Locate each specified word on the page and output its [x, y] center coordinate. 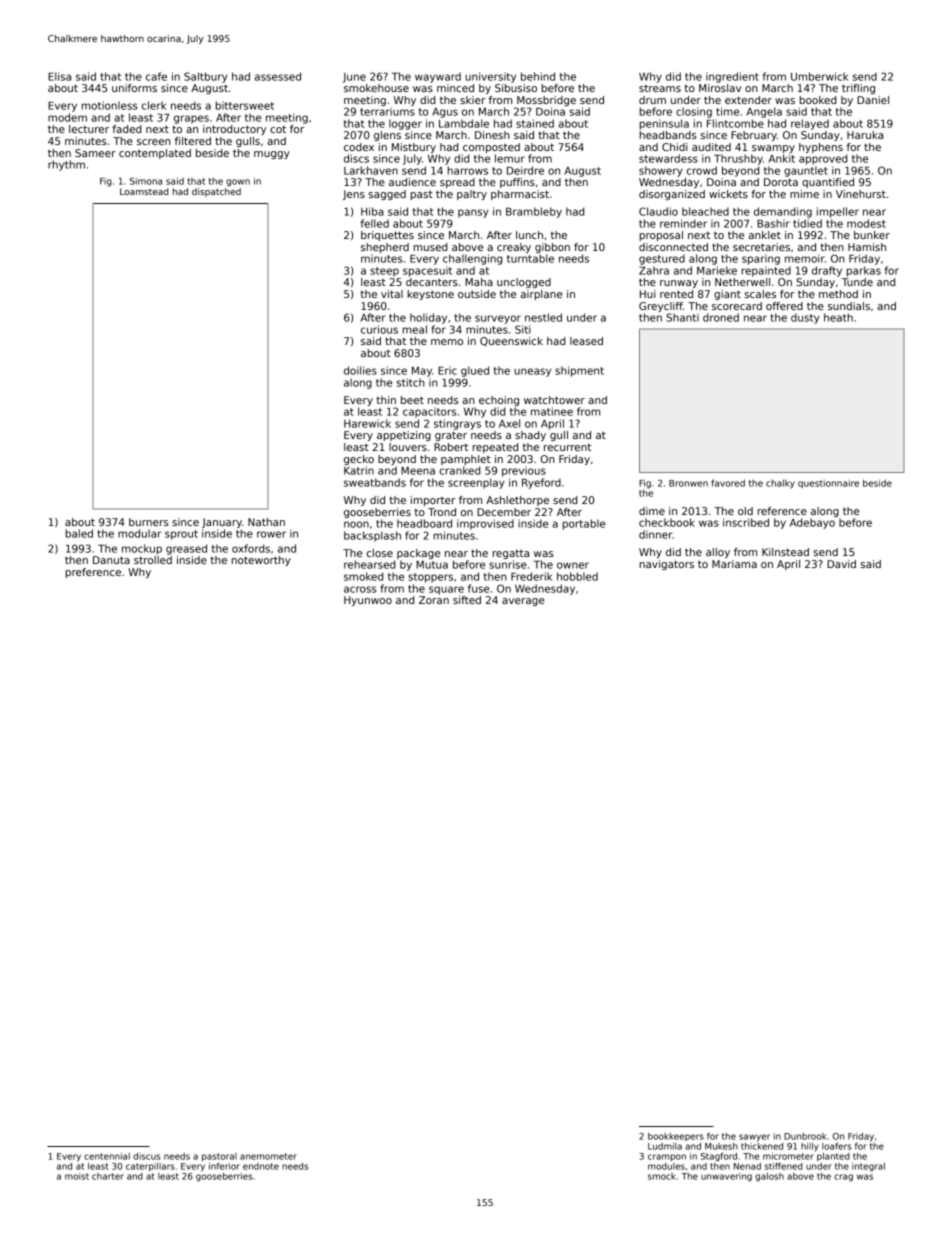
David [841, 564]
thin [386, 400]
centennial [107, 1156]
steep [384, 272]
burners [149, 522]
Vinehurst [861, 194]
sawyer [754, 1138]
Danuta [111, 560]
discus [147, 1156]
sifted [467, 600]
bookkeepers [676, 1137]
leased [586, 341]
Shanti [682, 317]
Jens [354, 195]
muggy [272, 155]
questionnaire [828, 484]
